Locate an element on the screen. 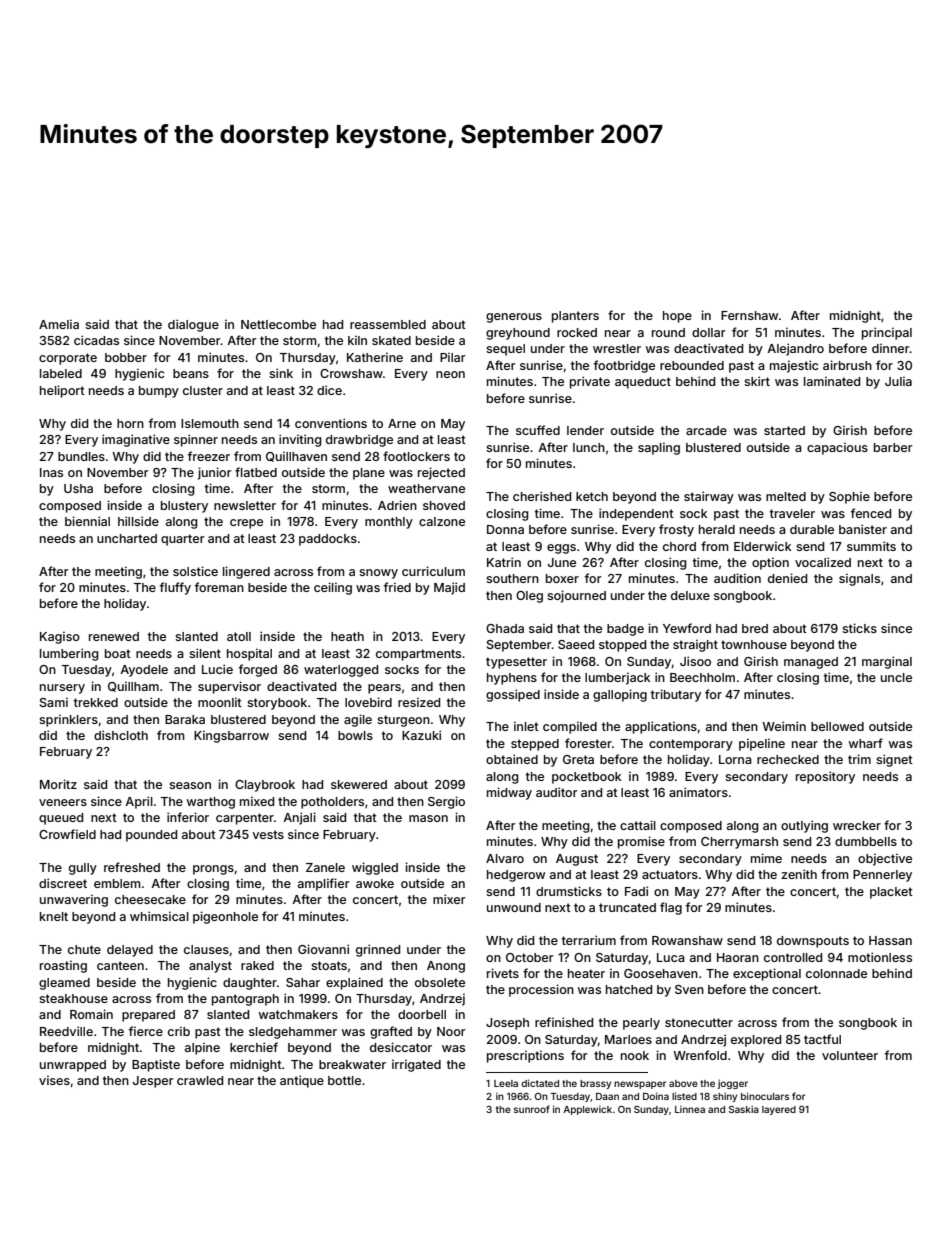 This screenshot has height=1233, width=952. vises is located at coordinates (54, 1080).
